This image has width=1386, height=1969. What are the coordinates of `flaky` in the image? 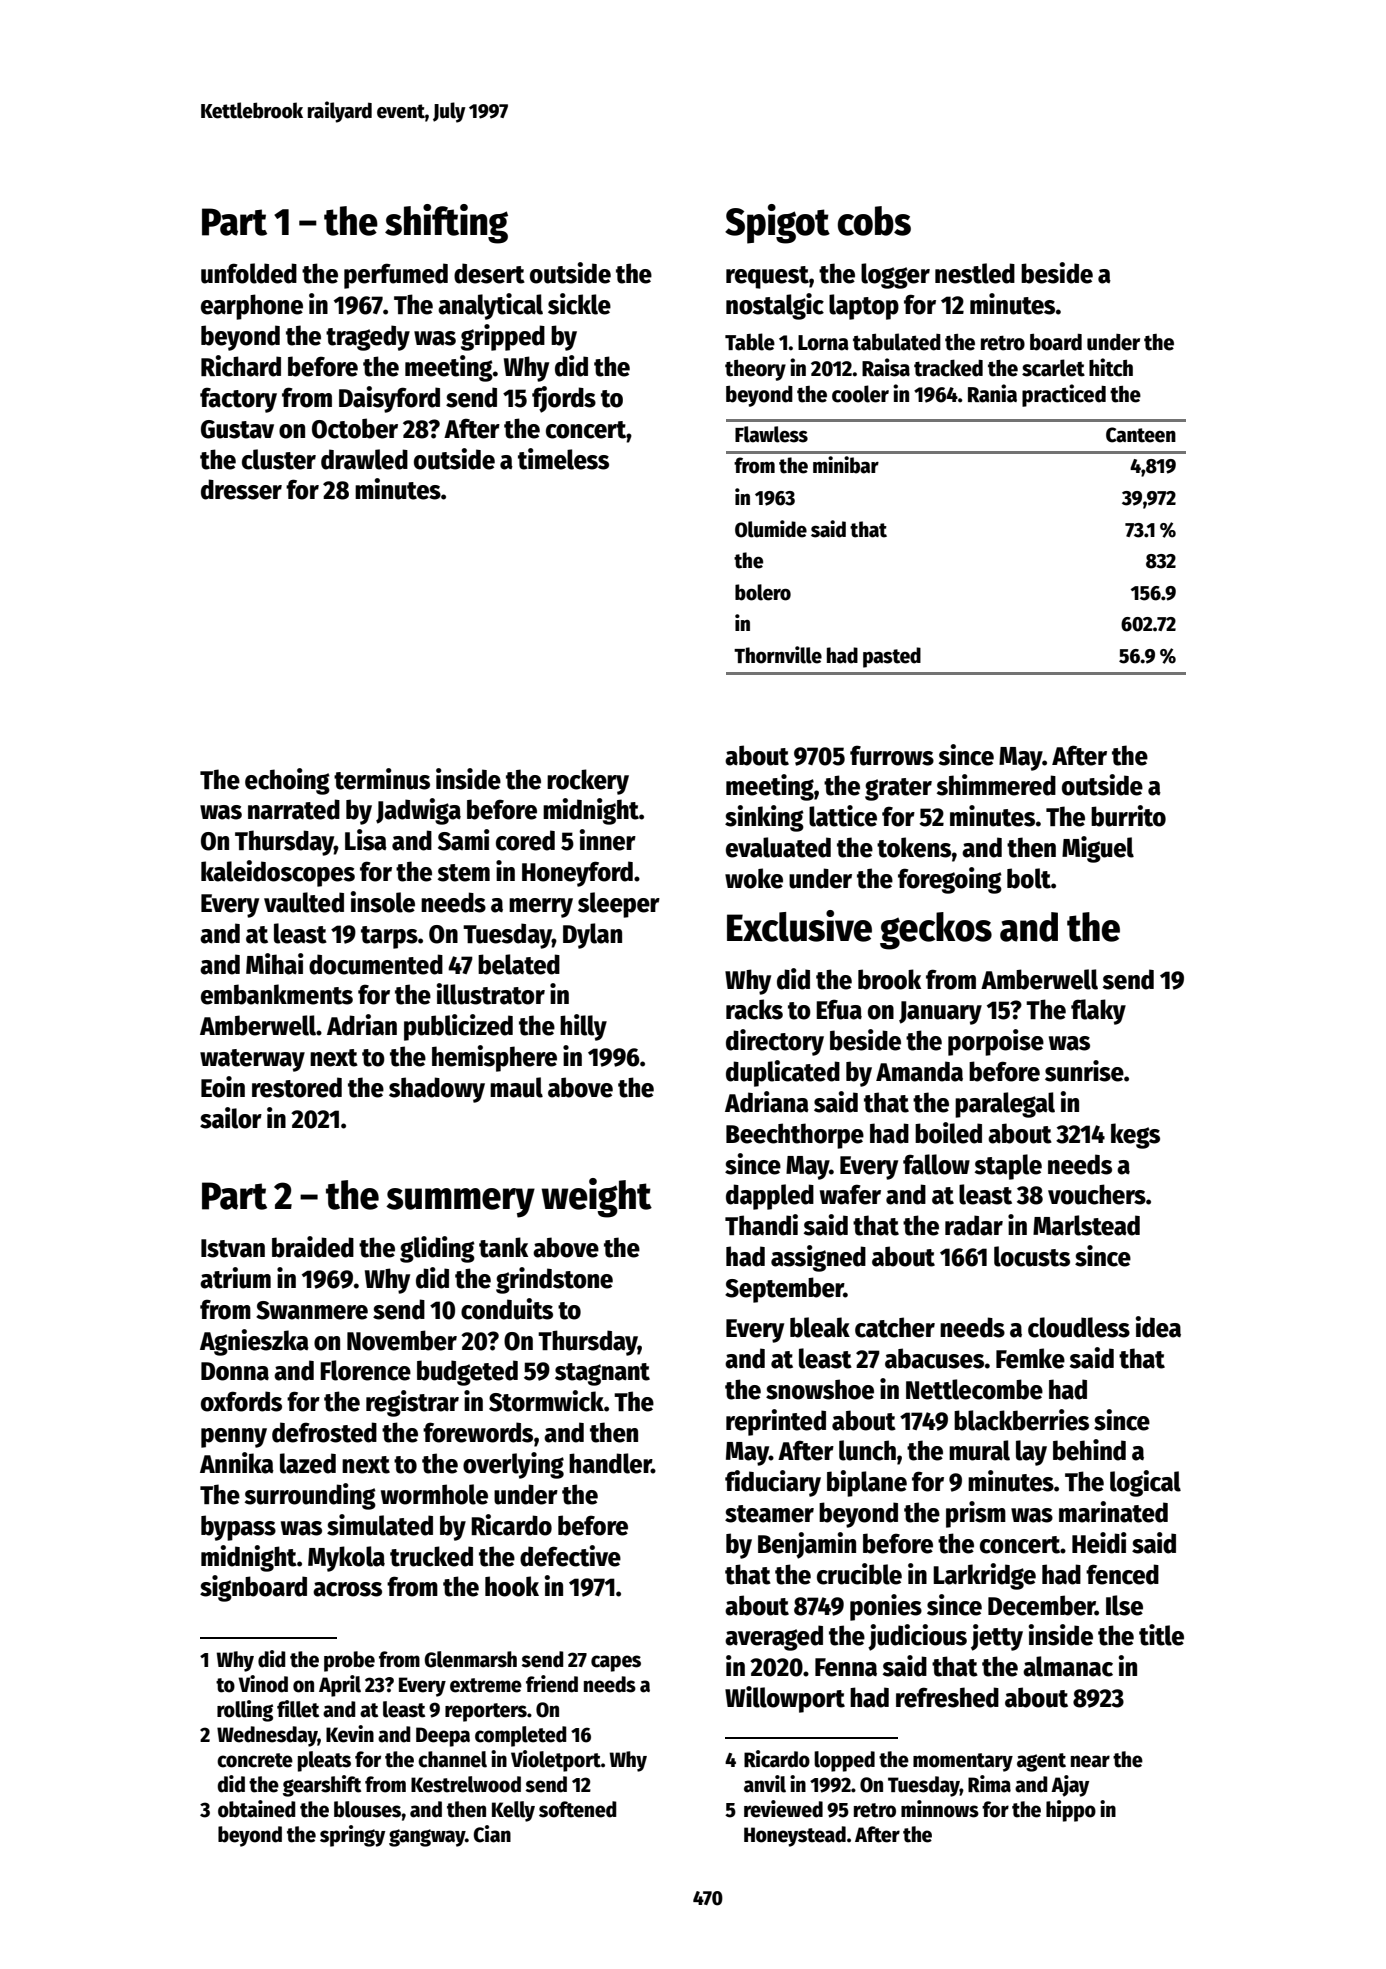 It's located at (1098, 1012).
